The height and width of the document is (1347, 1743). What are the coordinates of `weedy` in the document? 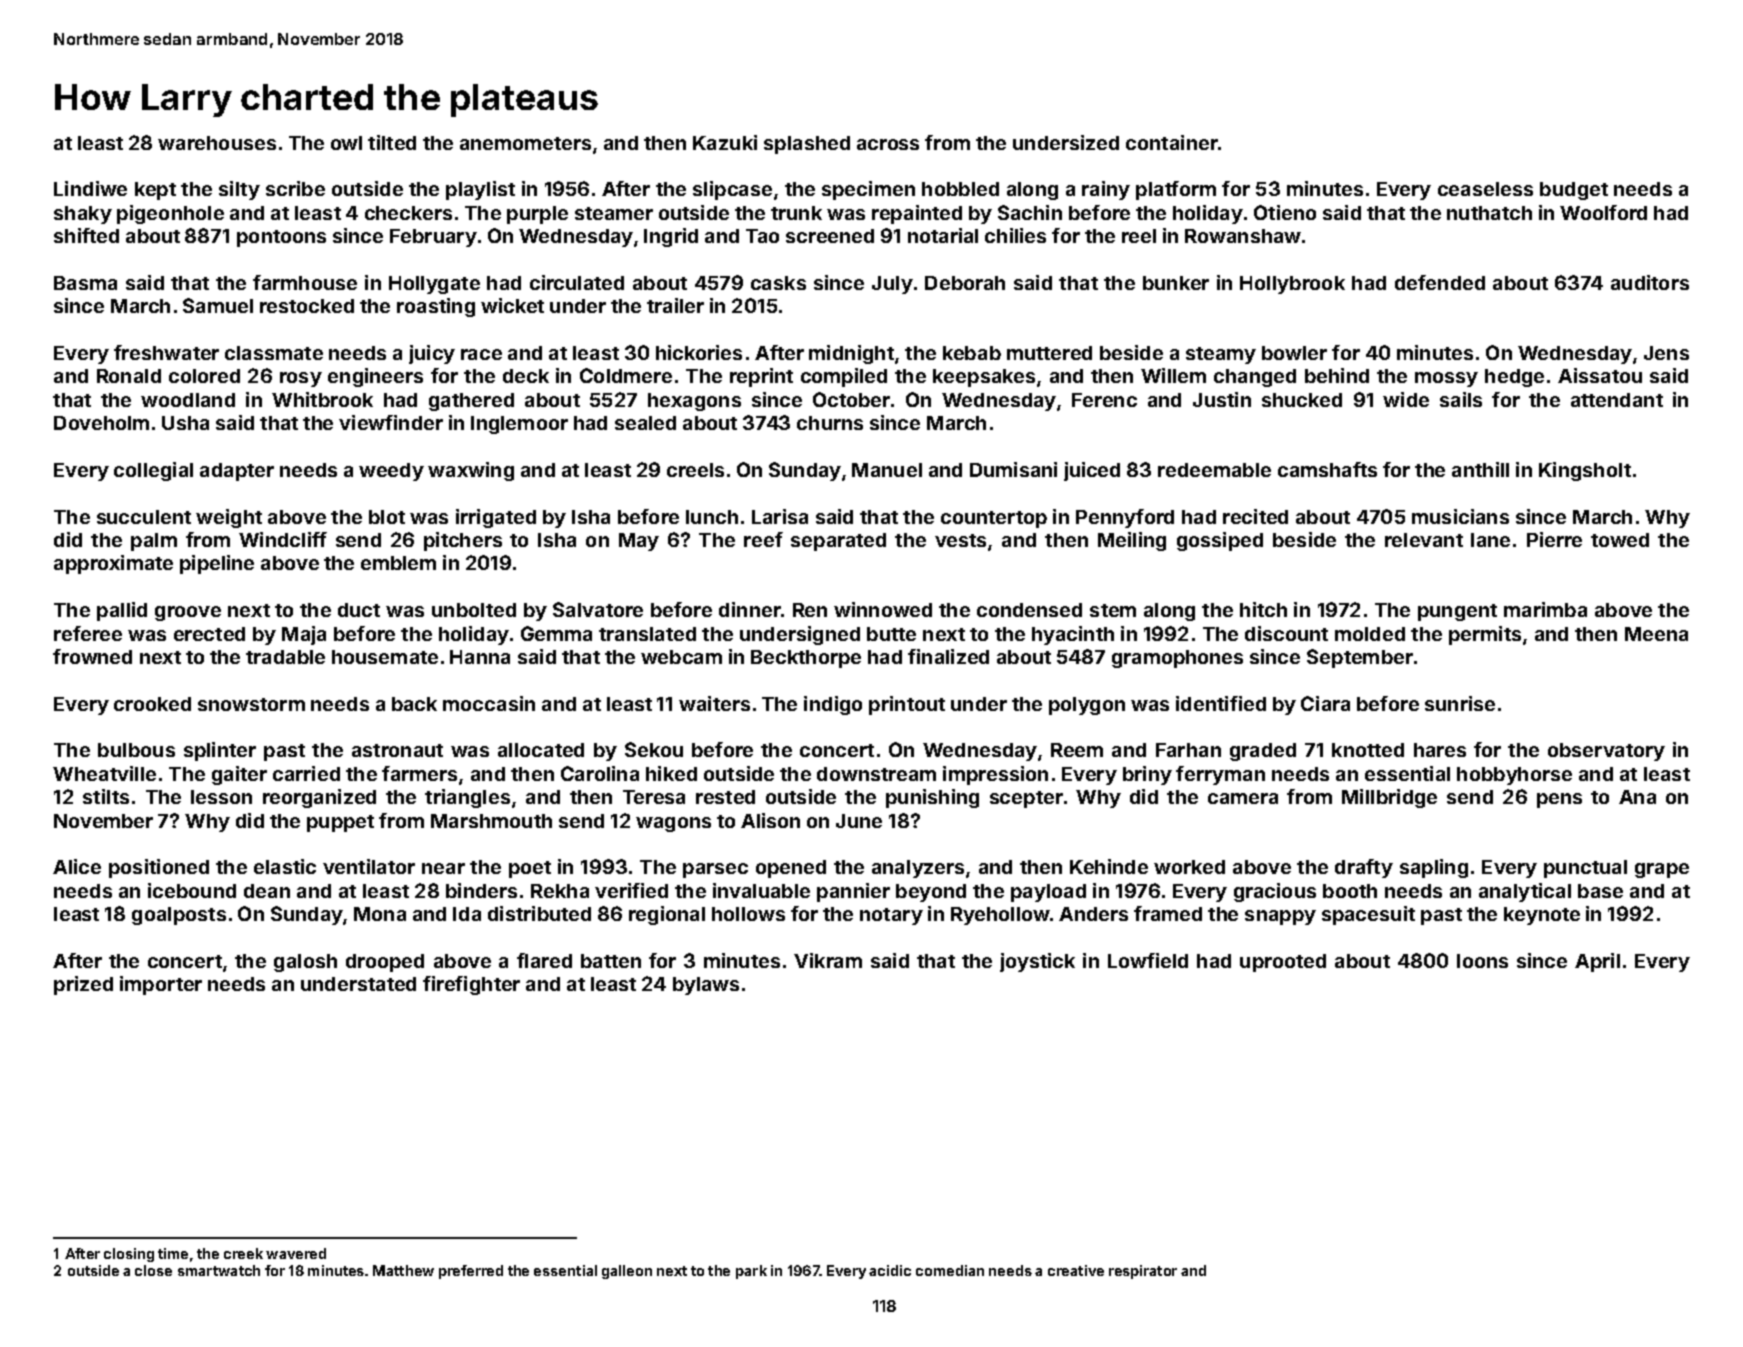 It's located at (391, 472).
